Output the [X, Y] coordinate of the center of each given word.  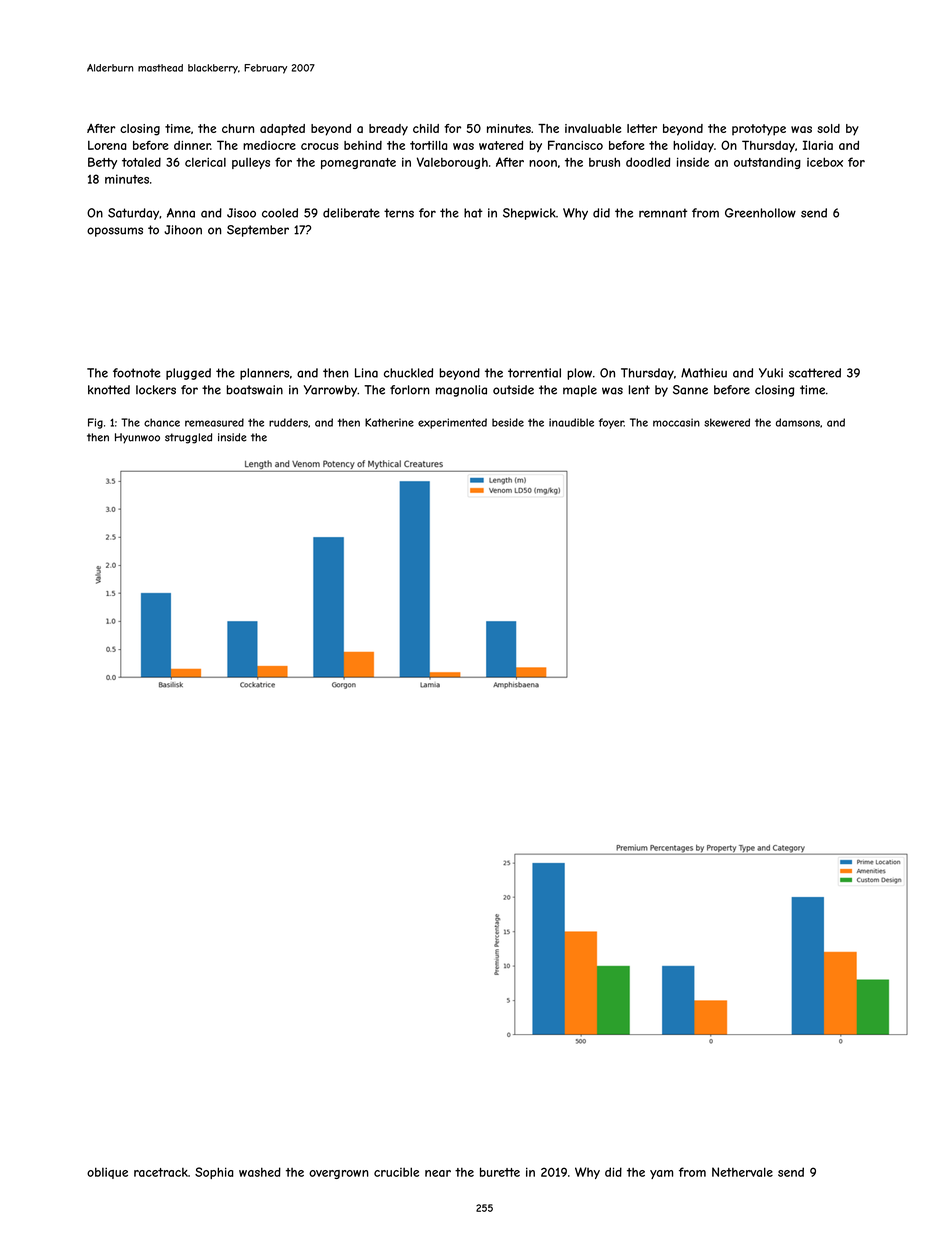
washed [260, 1172]
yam [661, 1174]
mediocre [269, 145]
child [426, 128]
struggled [188, 438]
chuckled [408, 373]
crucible [396, 1172]
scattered [815, 373]
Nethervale [742, 1172]
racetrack [161, 1172]
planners [264, 374]
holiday [693, 147]
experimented [452, 423]
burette [500, 1172]
